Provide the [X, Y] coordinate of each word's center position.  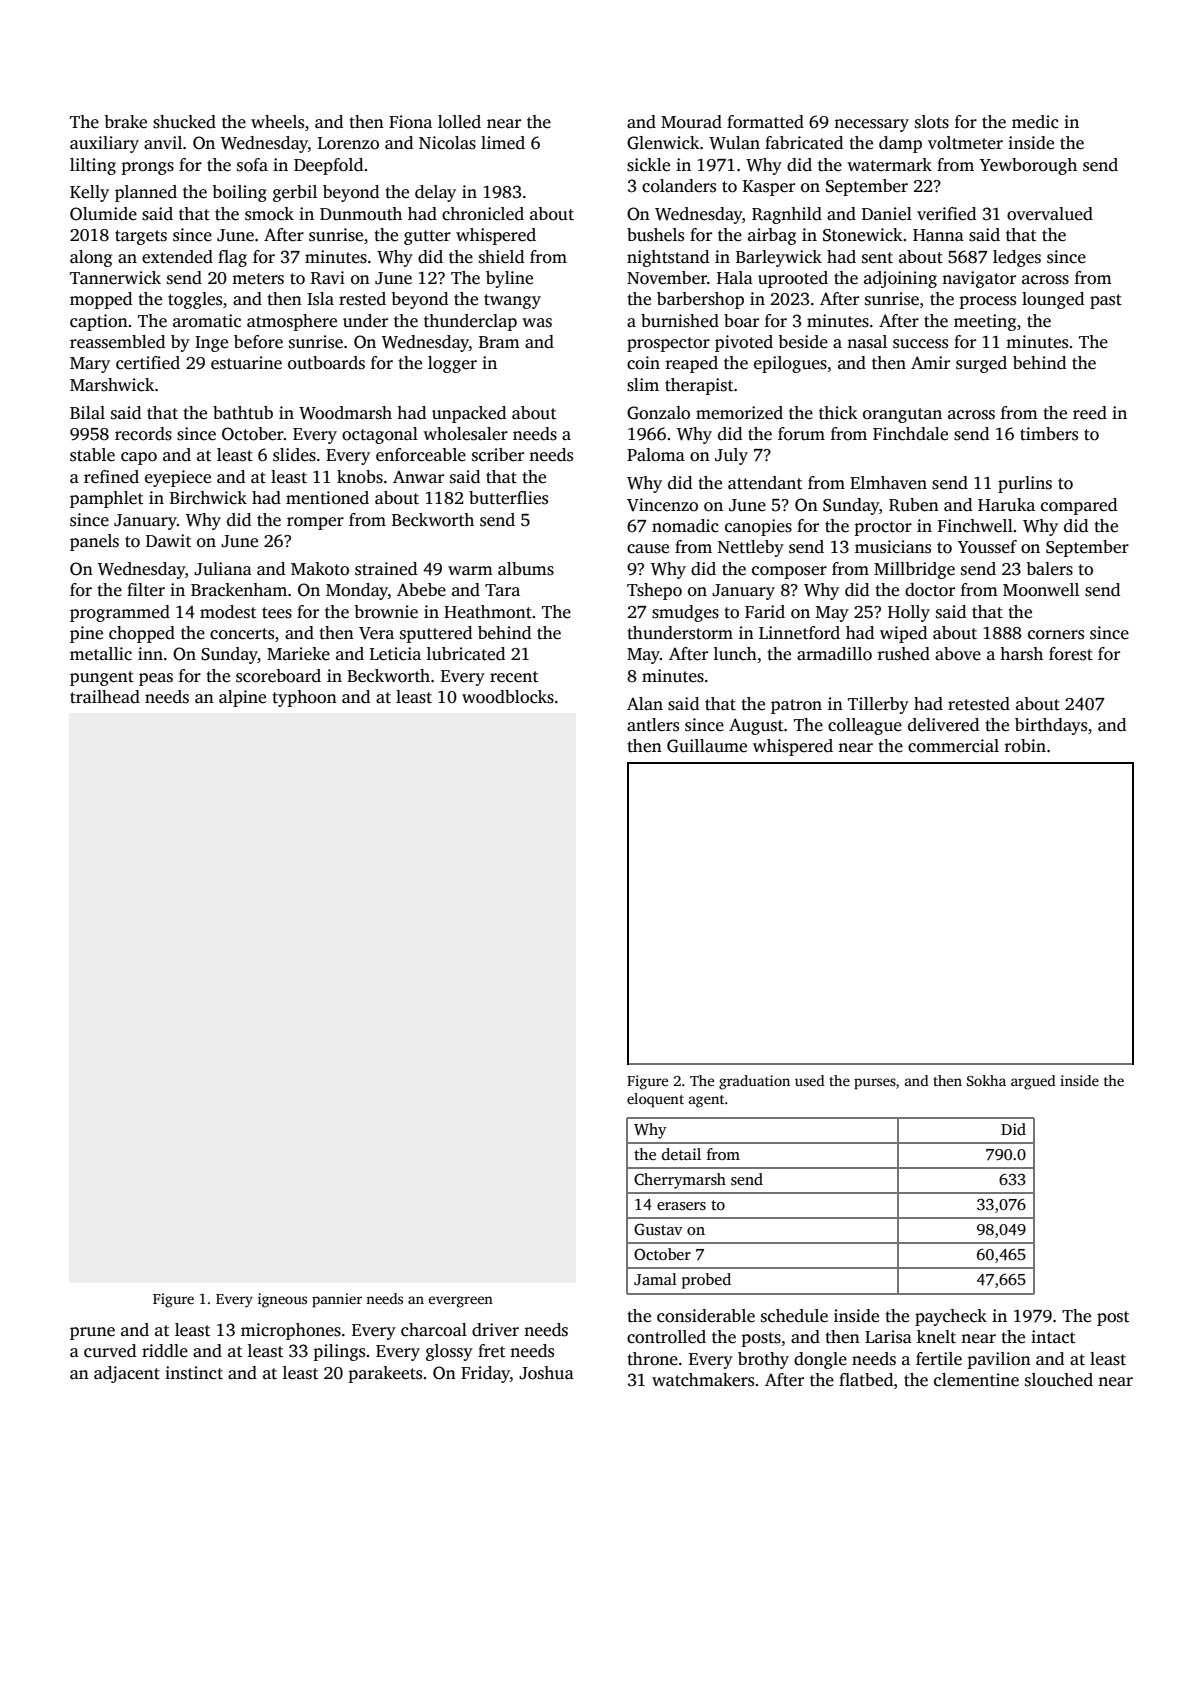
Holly [909, 613]
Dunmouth [361, 214]
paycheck [951, 1317]
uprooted [793, 279]
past [1106, 301]
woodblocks [508, 697]
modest [228, 612]
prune [92, 1333]
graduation [754, 1082]
